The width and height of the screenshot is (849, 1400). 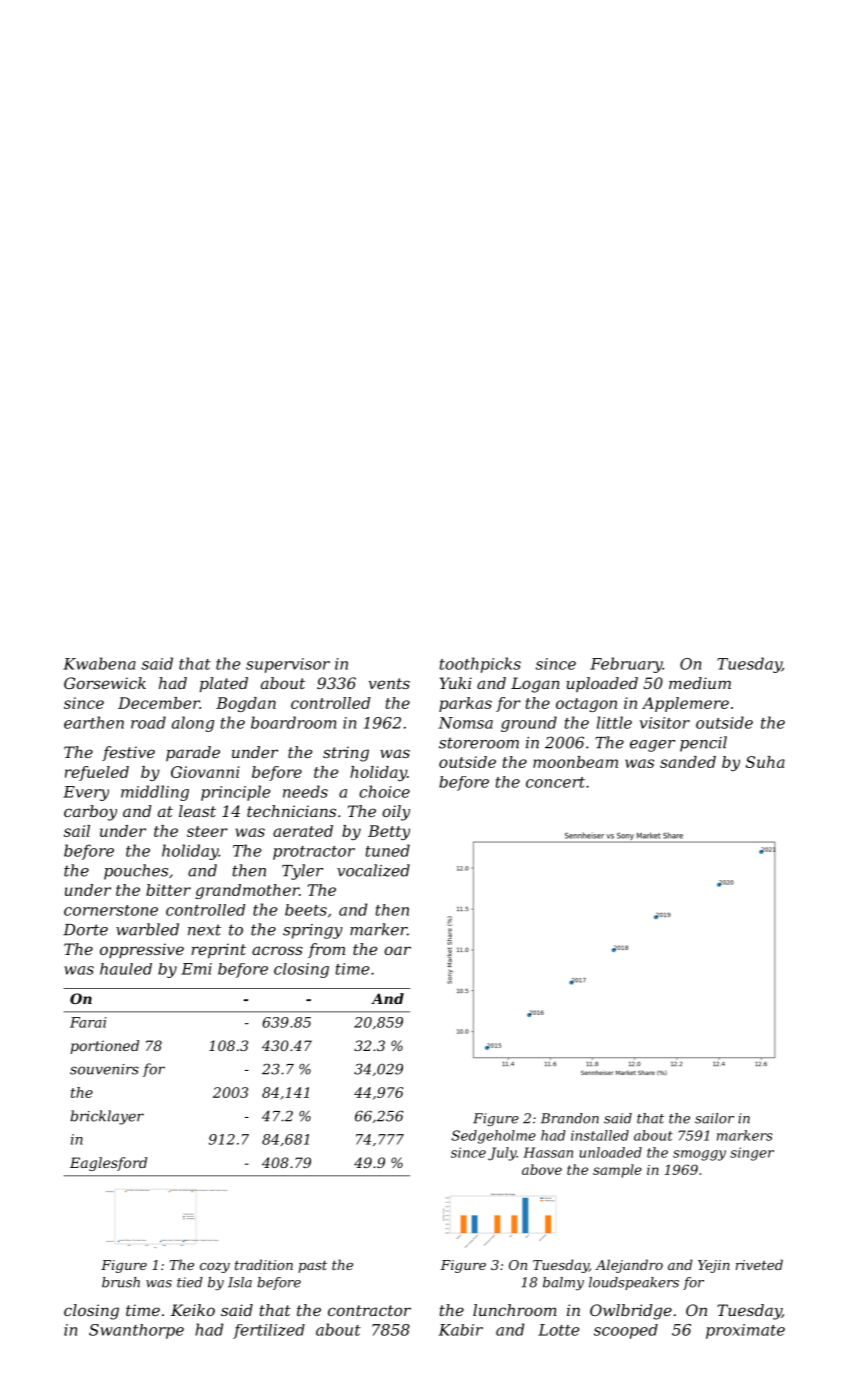 I want to click on Suha, so click(x=765, y=762).
